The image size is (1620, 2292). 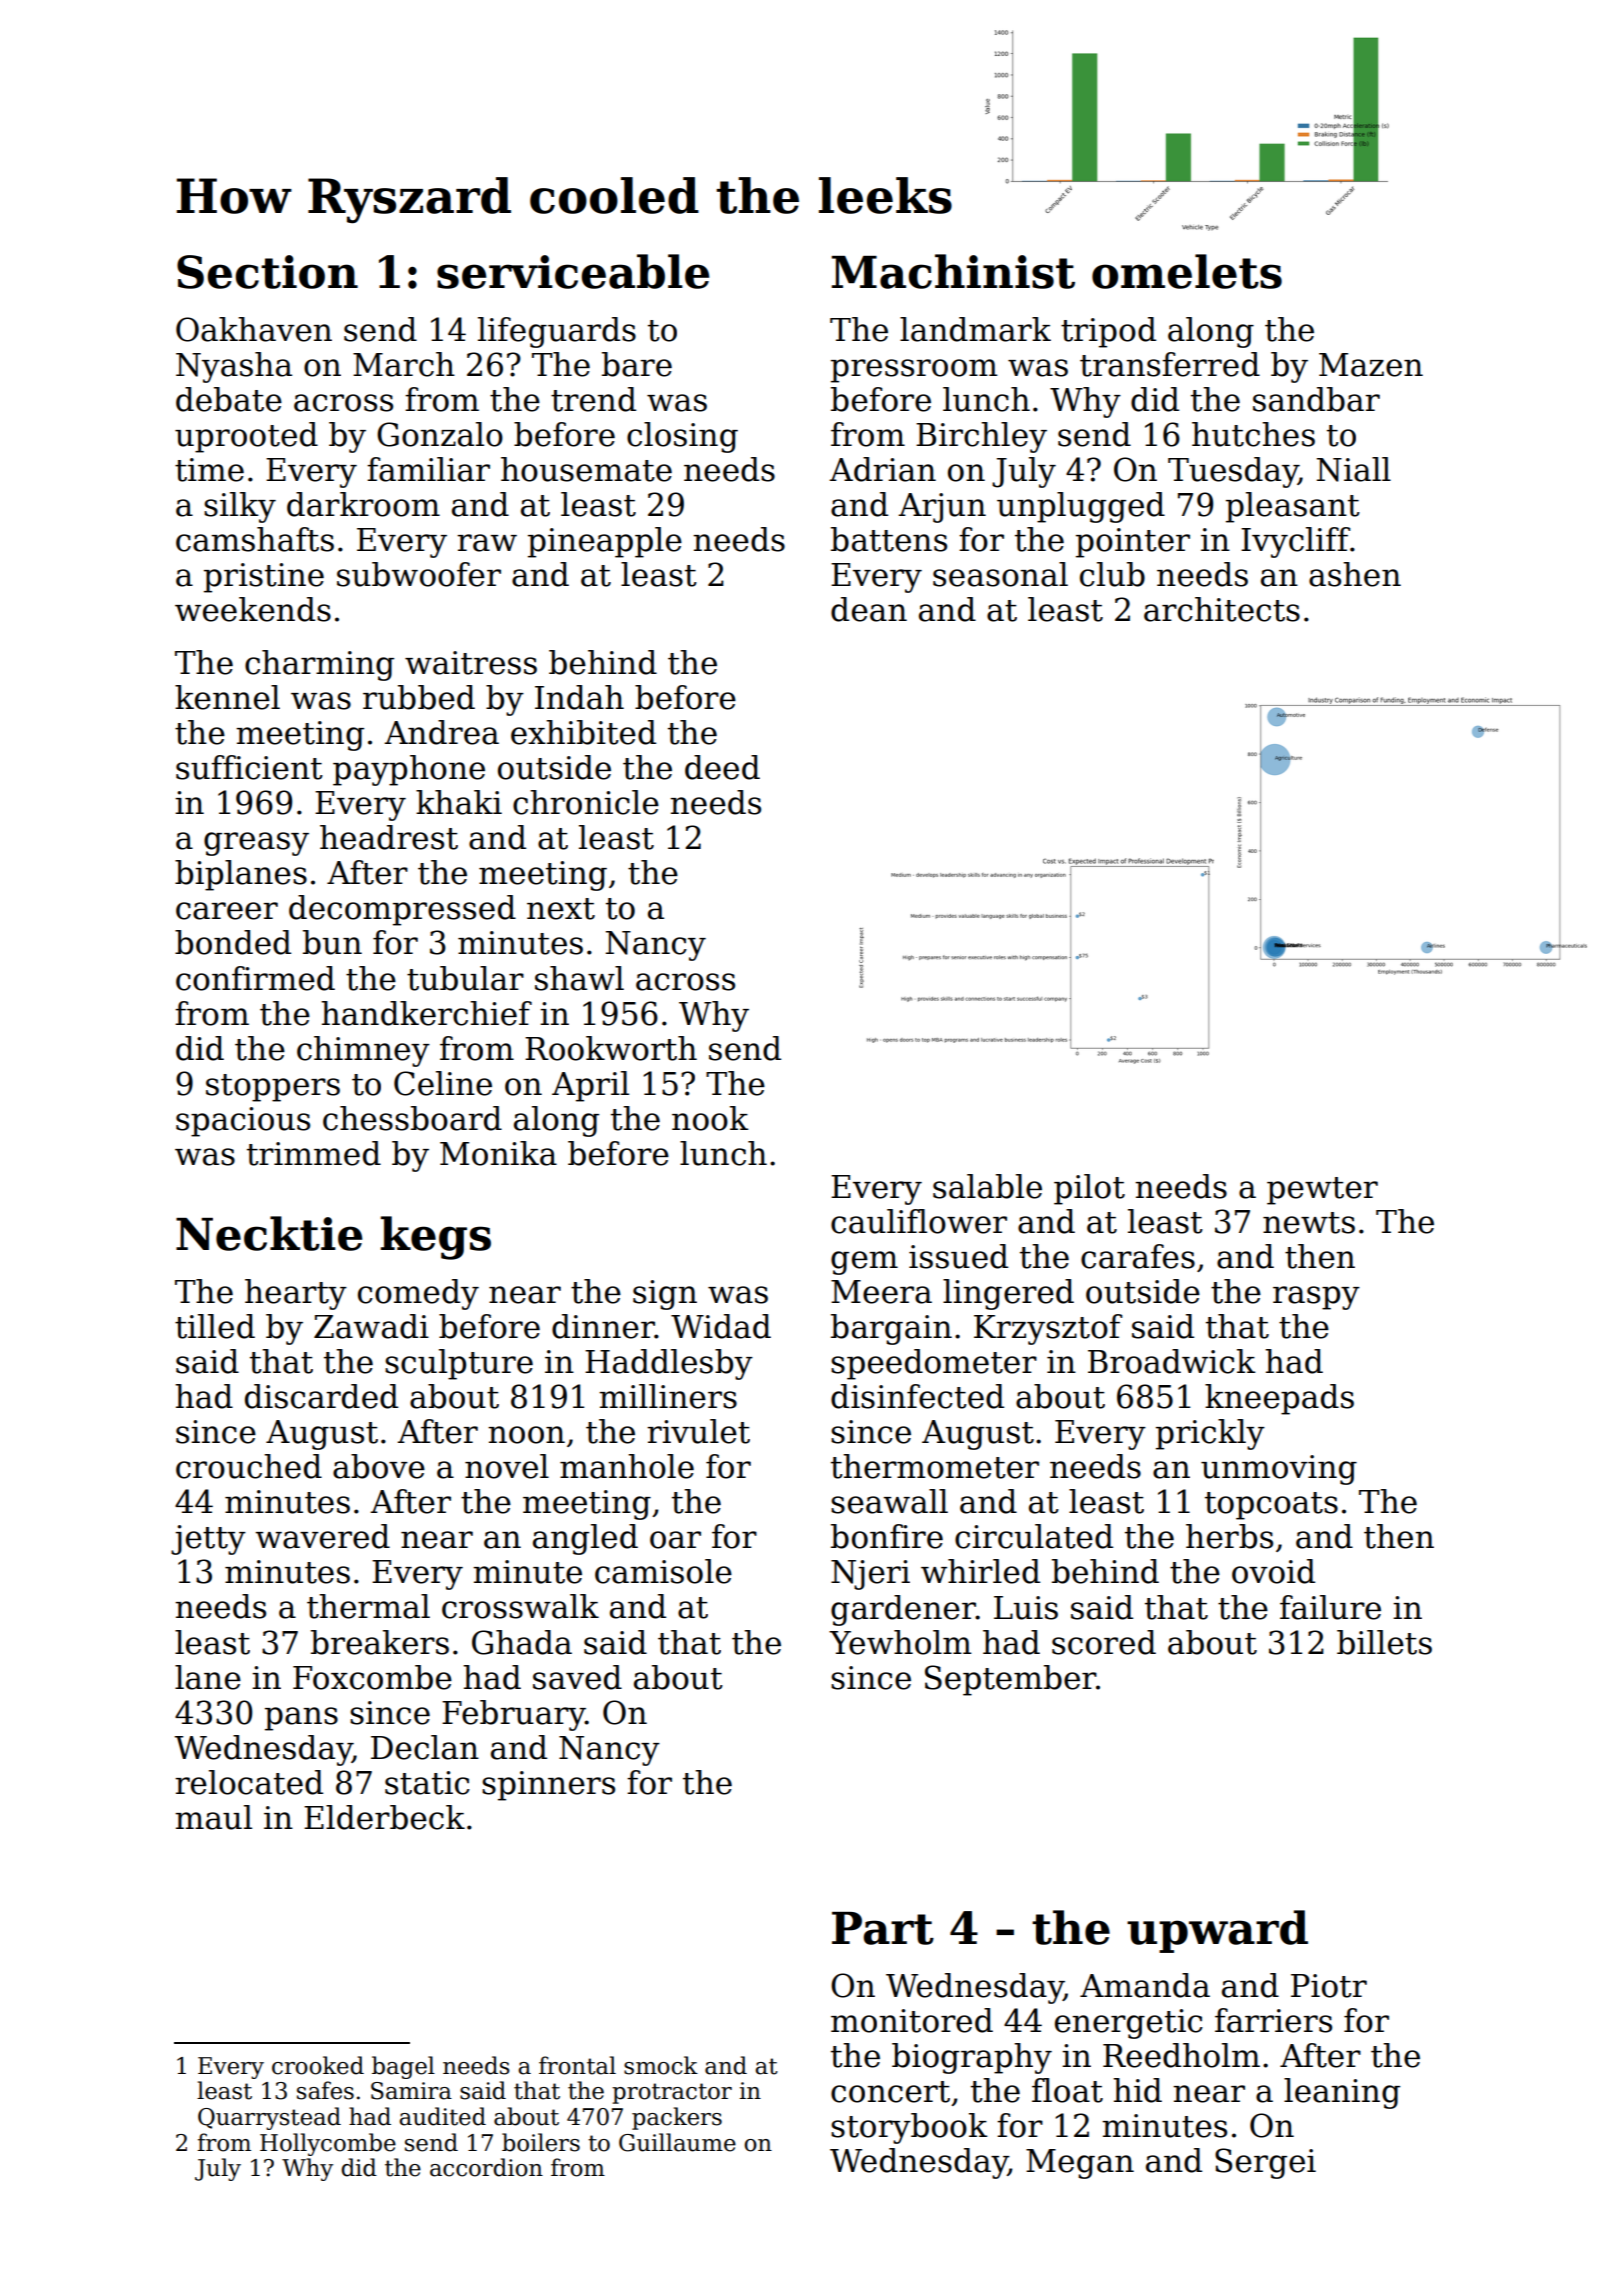 What do you see at coordinates (953, 271) in the screenshot?
I see `Machinist` at bounding box center [953, 271].
